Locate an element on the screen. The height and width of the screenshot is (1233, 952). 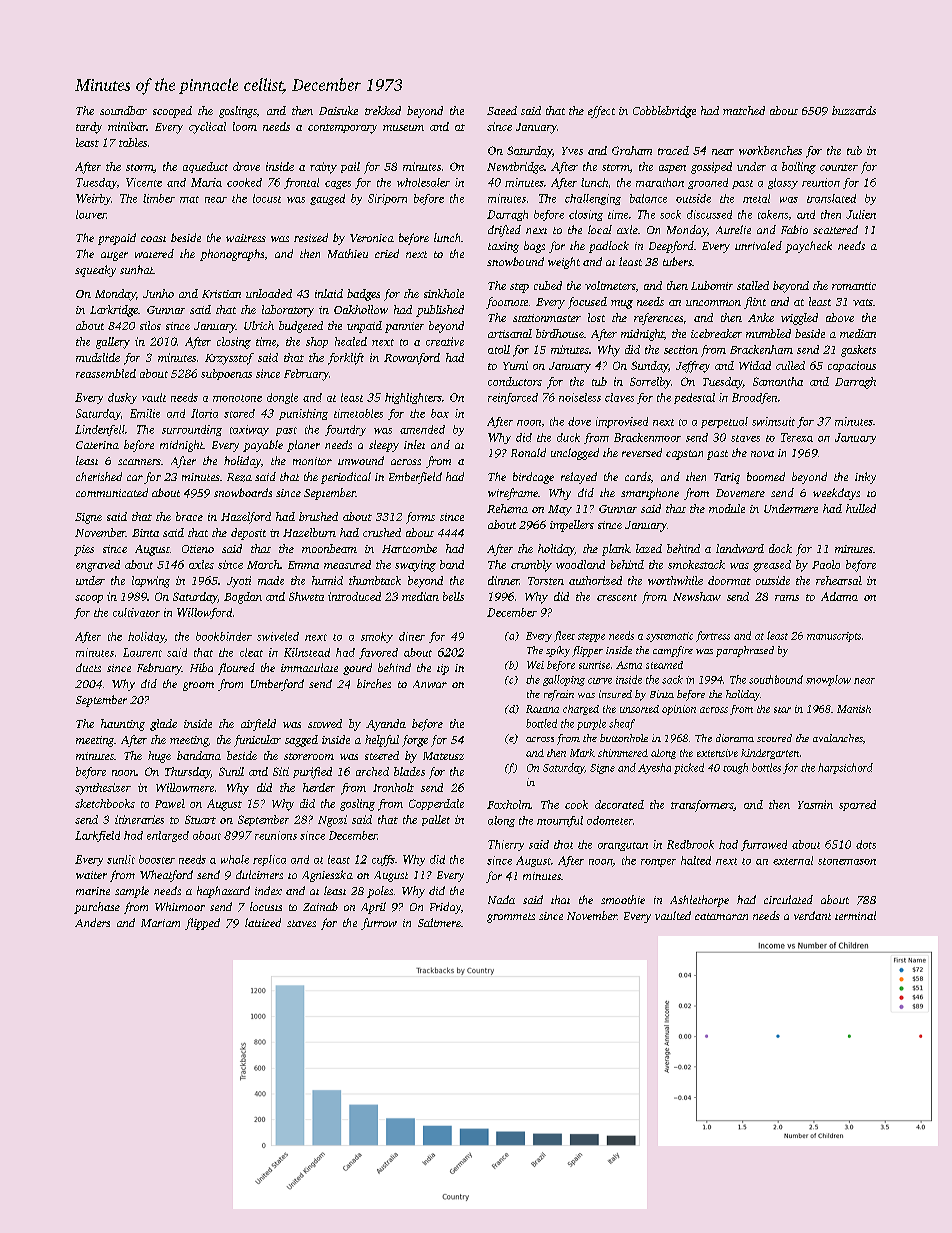
pies is located at coordinates (84, 550).
